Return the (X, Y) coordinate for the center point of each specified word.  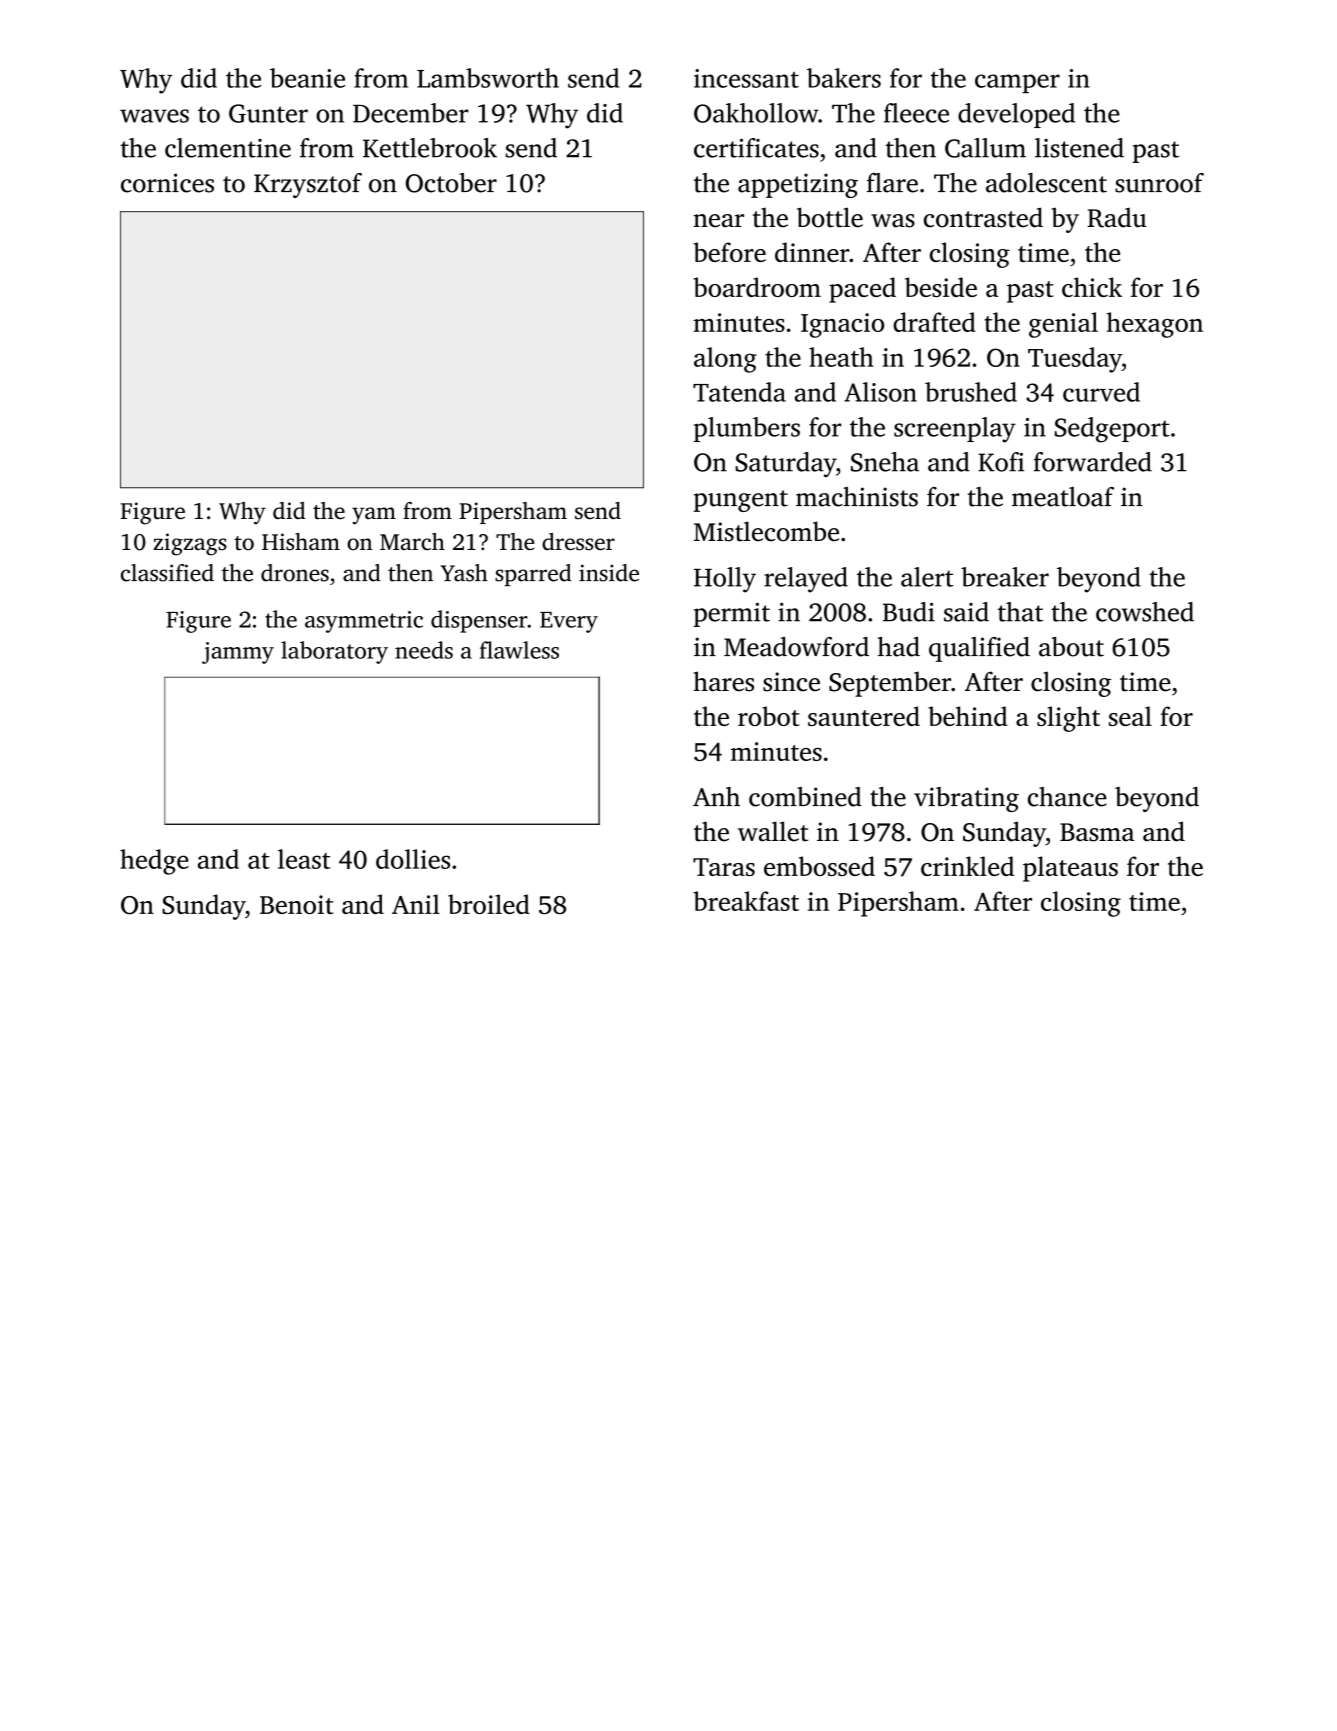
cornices (167, 183)
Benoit (297, 904)
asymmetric (364, 622)
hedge (154, 862)
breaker (1005, 577)
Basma (1097, 832)
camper (1017, 83)
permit (731, 614)
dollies (413, 859)
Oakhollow (756, 113)
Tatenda (739, 392)
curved (1101, 392)
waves (154, 116)
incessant (746, 78)
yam (374, 516)
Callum (985, 148)
